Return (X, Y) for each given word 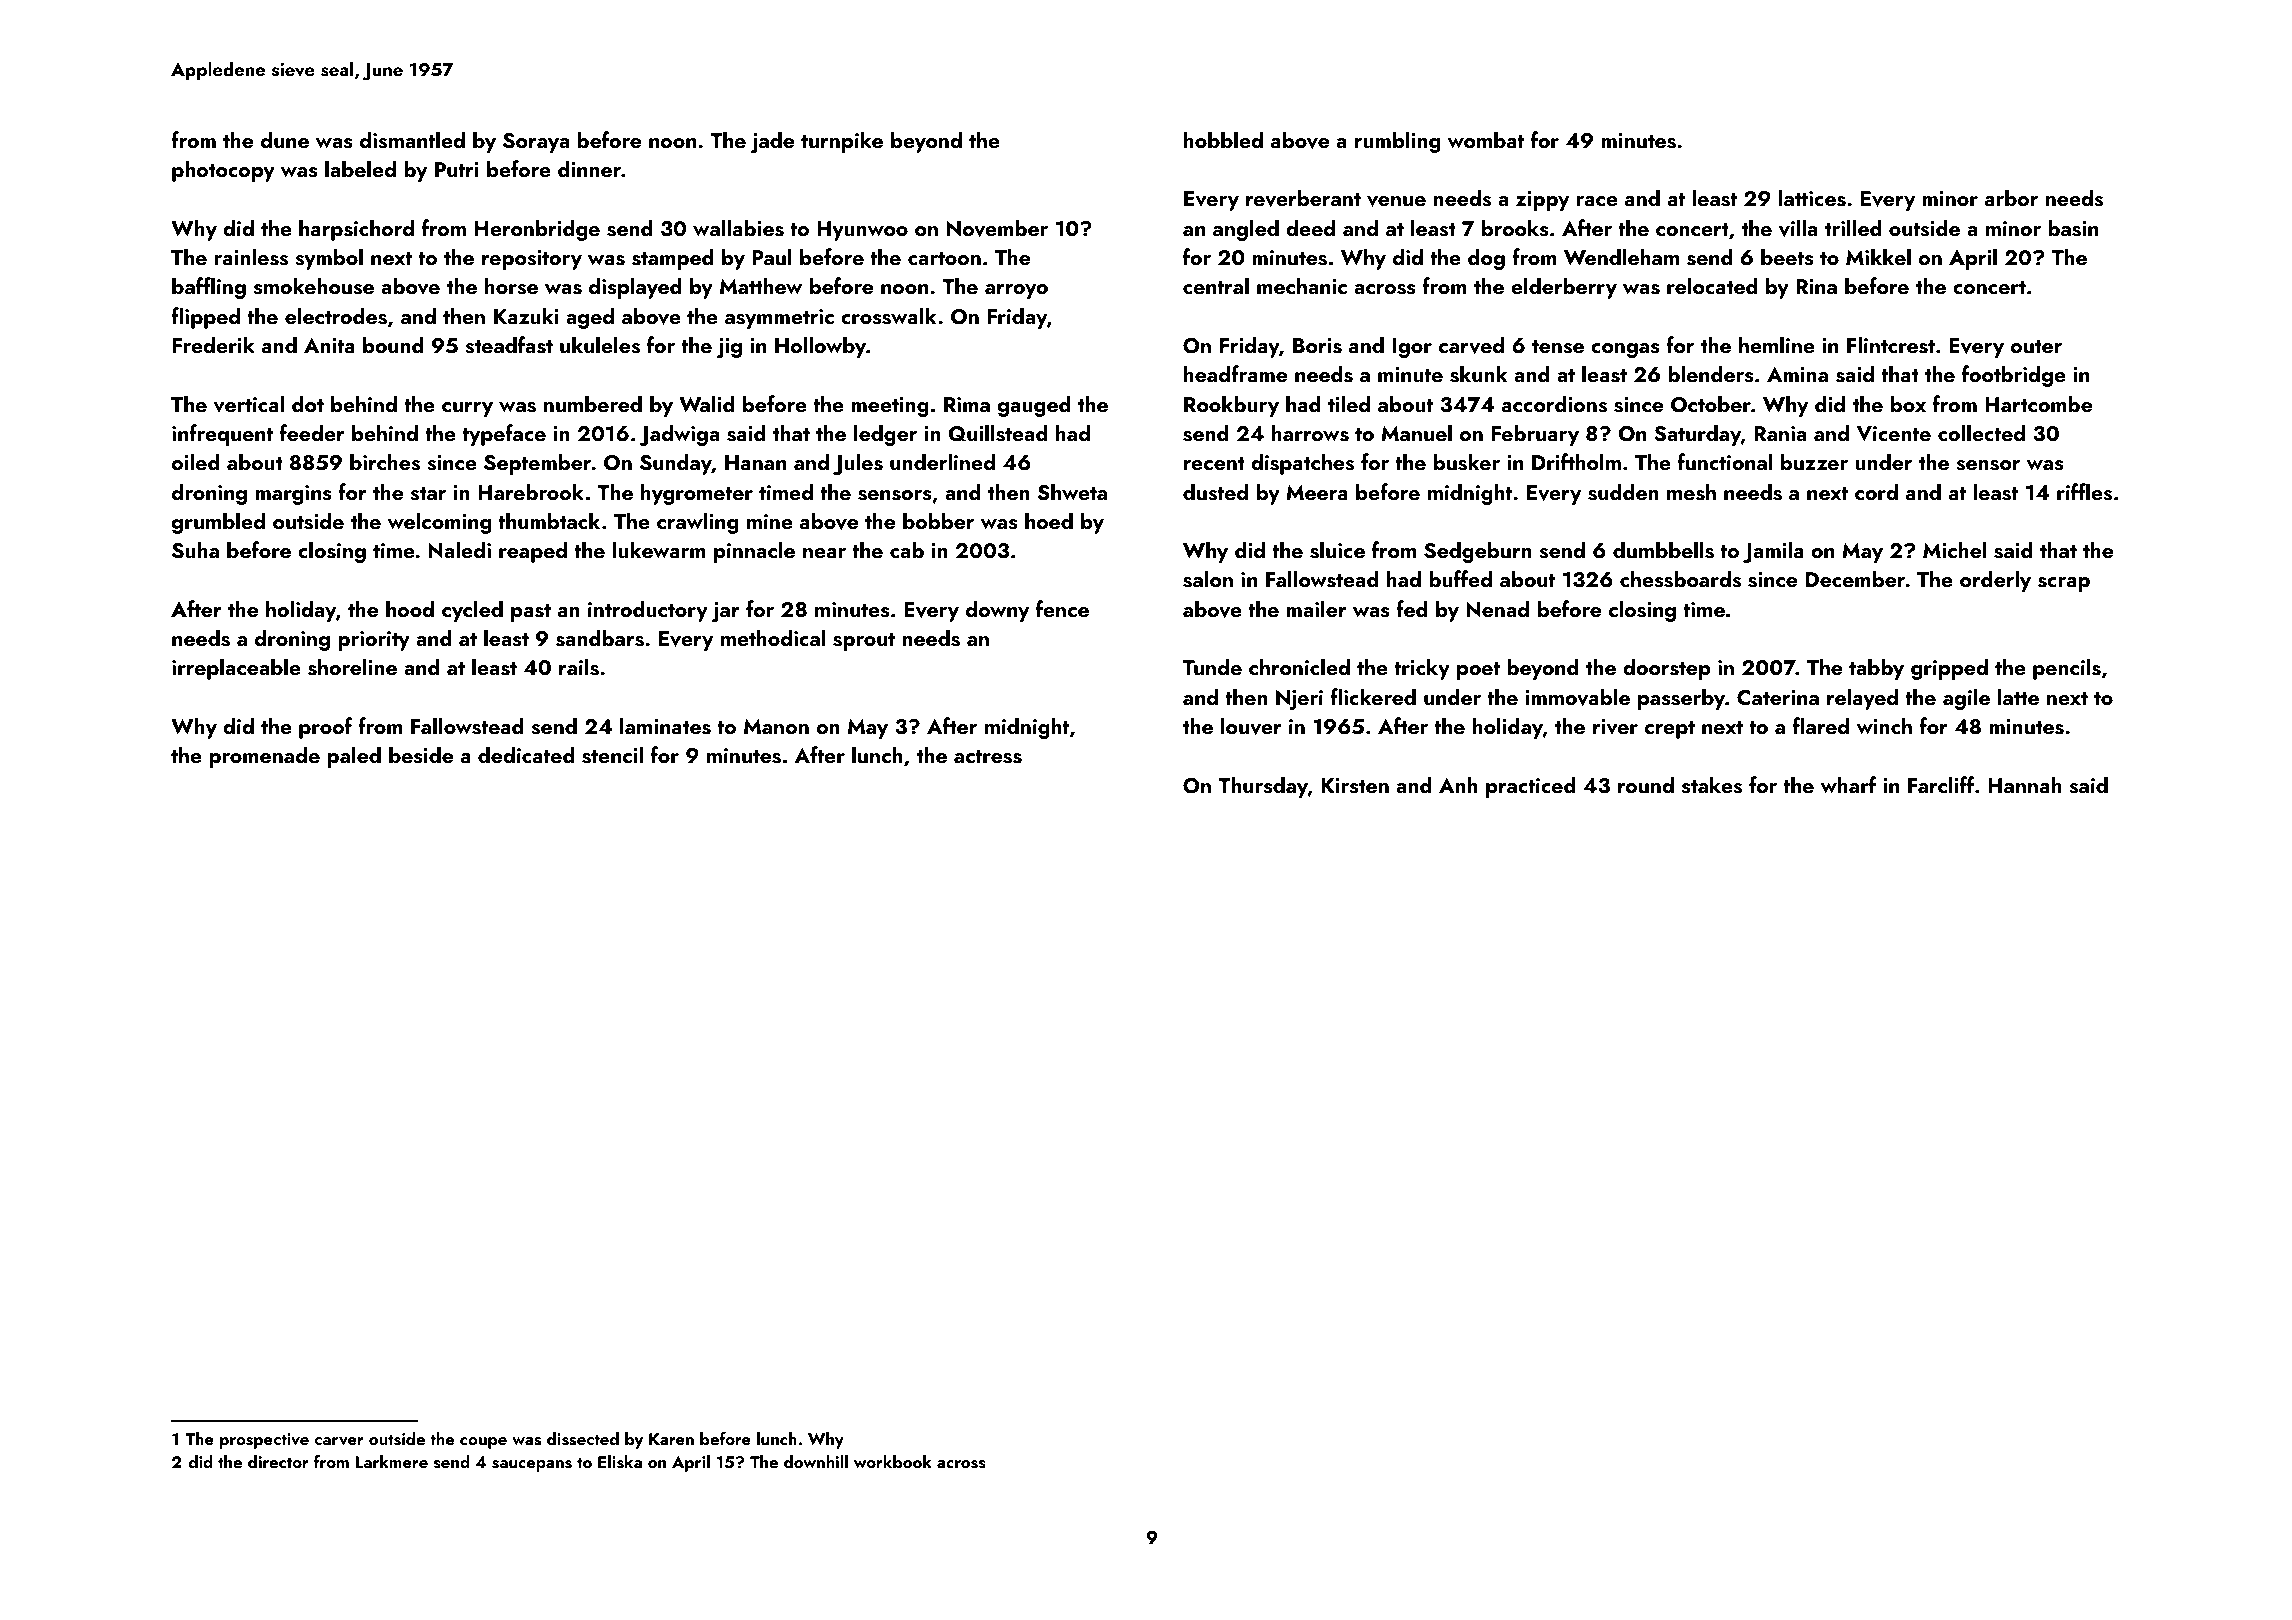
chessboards (1680, 579)
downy (997, 611)
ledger (885, 435)
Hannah (2025, 784)
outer (2036, 346)
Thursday (1263, 787)
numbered (593, 403)
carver (339, 1441)
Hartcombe (2038, 403)
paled (354, 757)
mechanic (1302, 285)
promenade (264, 757)
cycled (472, 611)
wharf (1849, 784)
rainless (251, 257)
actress (988, 757)
